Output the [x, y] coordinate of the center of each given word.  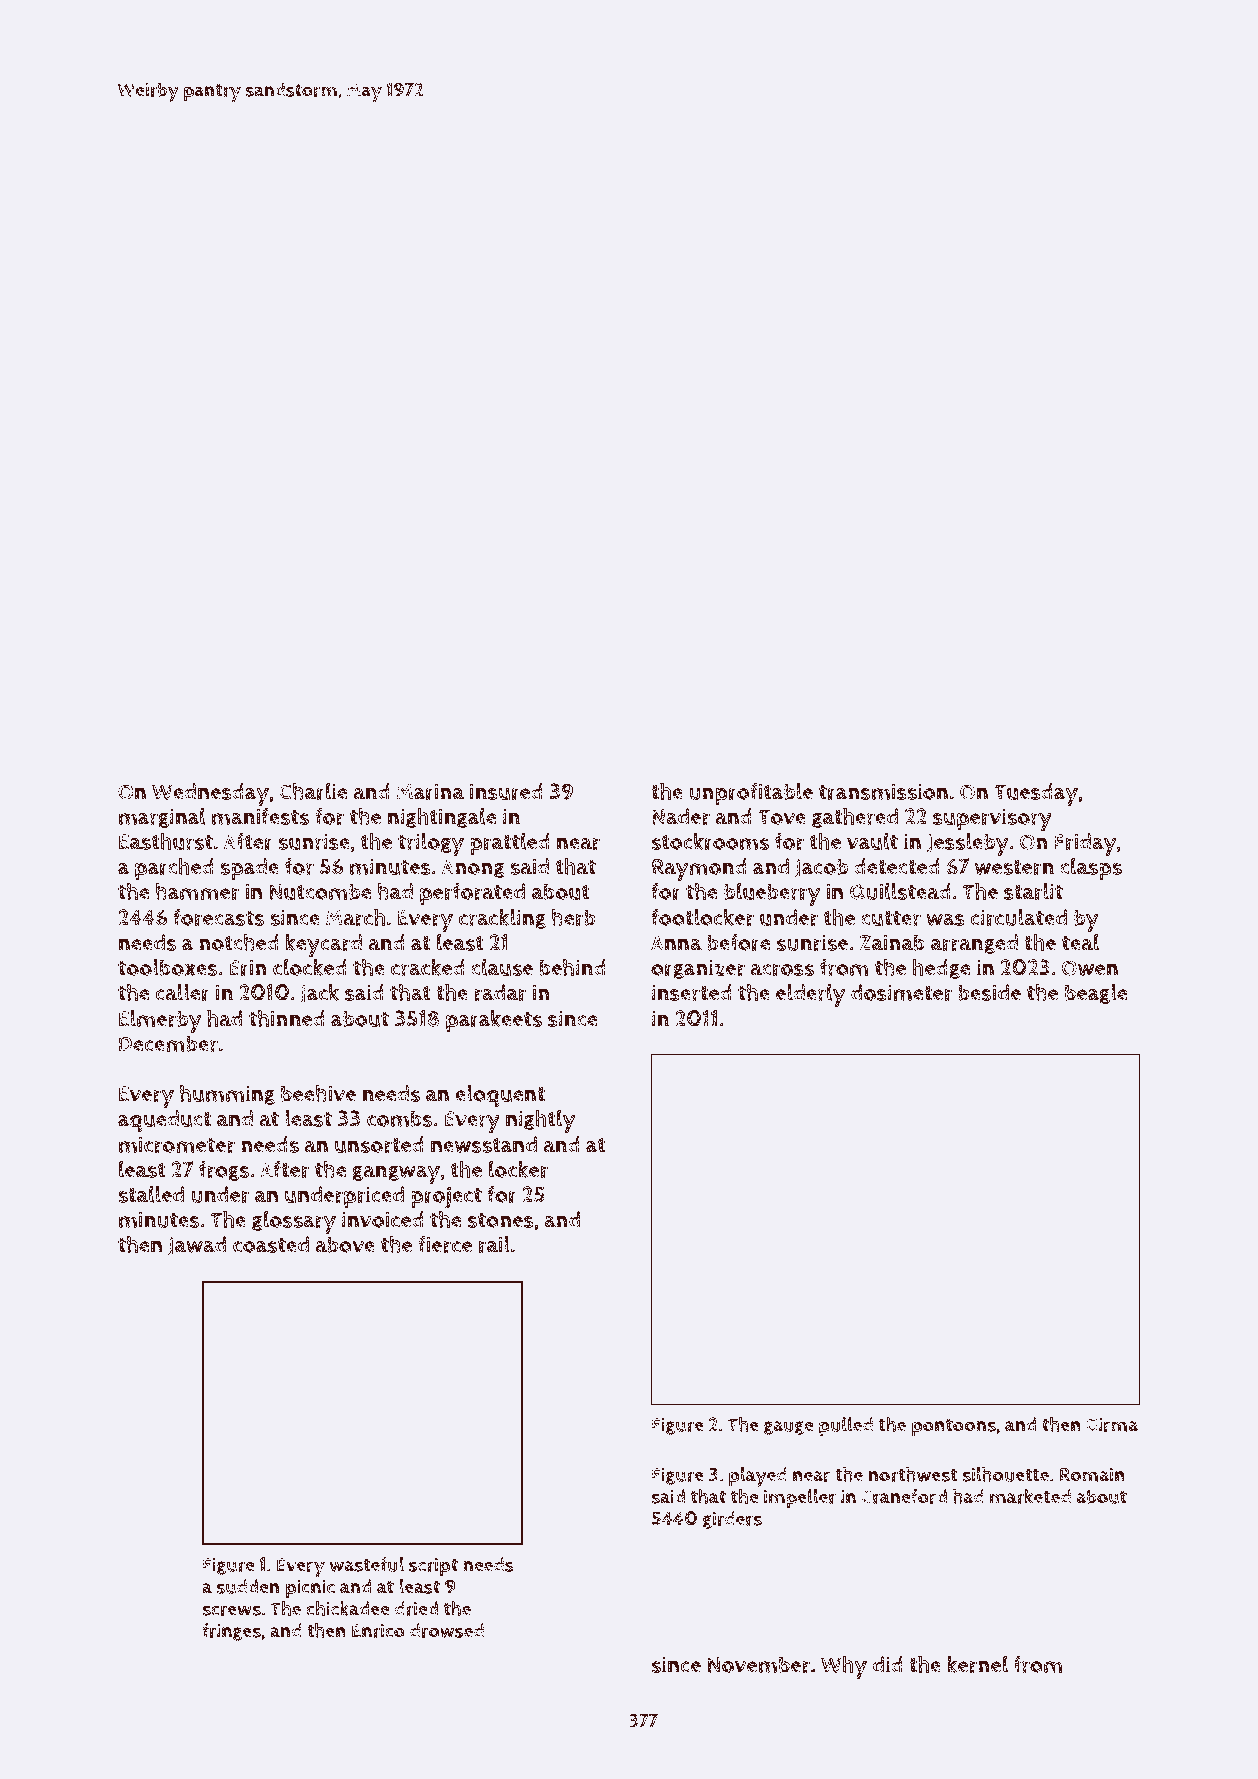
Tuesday [1036, 794]
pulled [846, 1427]
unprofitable [751, 794]
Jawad [197, 1246]
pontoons [954, 1428]
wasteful [367, 1564]
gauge [788, 1428]
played [758, 1477]
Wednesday [210, 794]
